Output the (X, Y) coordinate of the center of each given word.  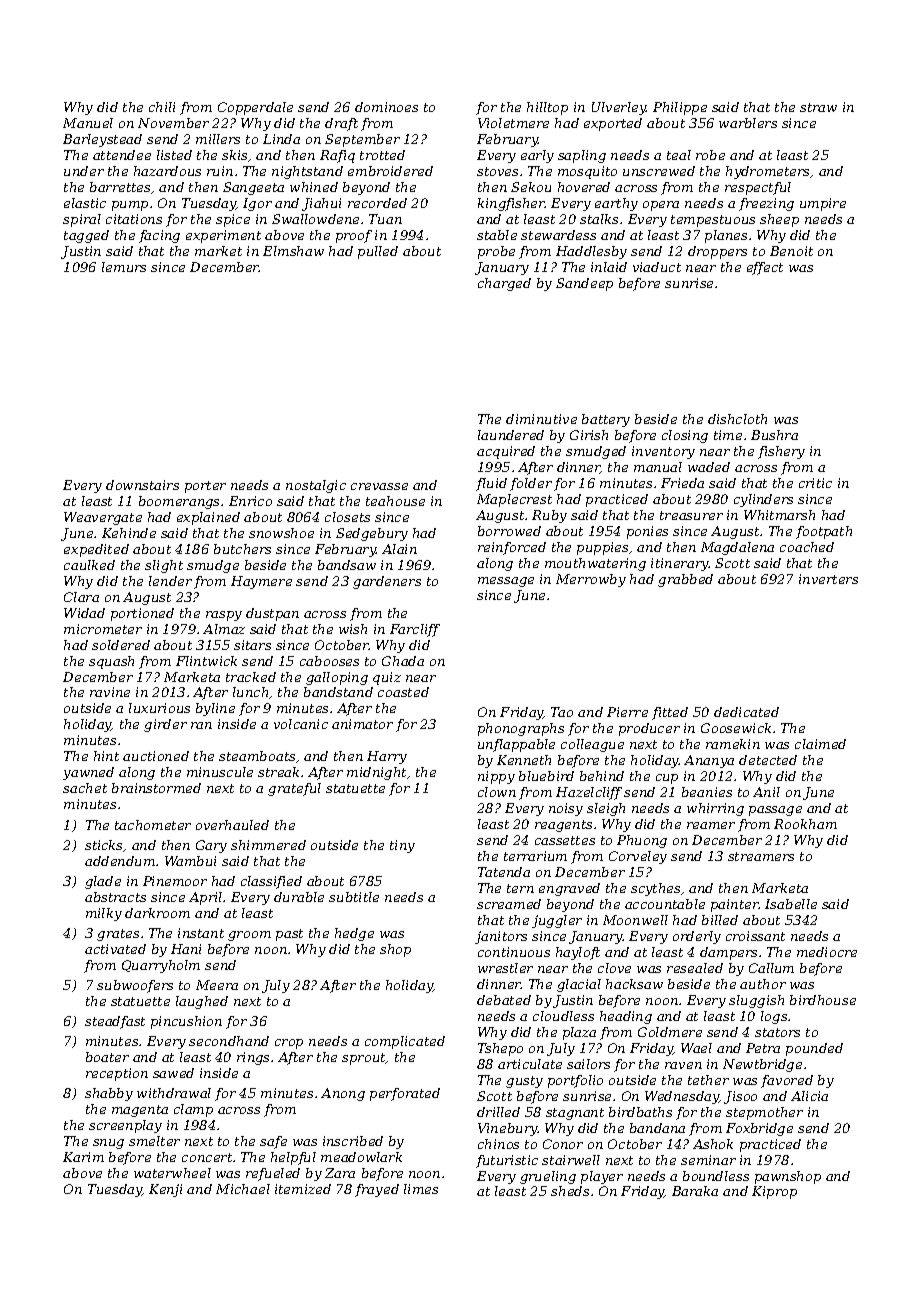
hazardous (167, 171)
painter (735, 905)
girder (165, 725)
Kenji (165, 1190)
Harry (387, 757)
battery (606, 420)
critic (815, 483)
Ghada (403, 661)
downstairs (142, 485)
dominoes (386, 107)
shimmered (268, 845)
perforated (405, 1094)
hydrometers (768, 172)
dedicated (746, 712)
